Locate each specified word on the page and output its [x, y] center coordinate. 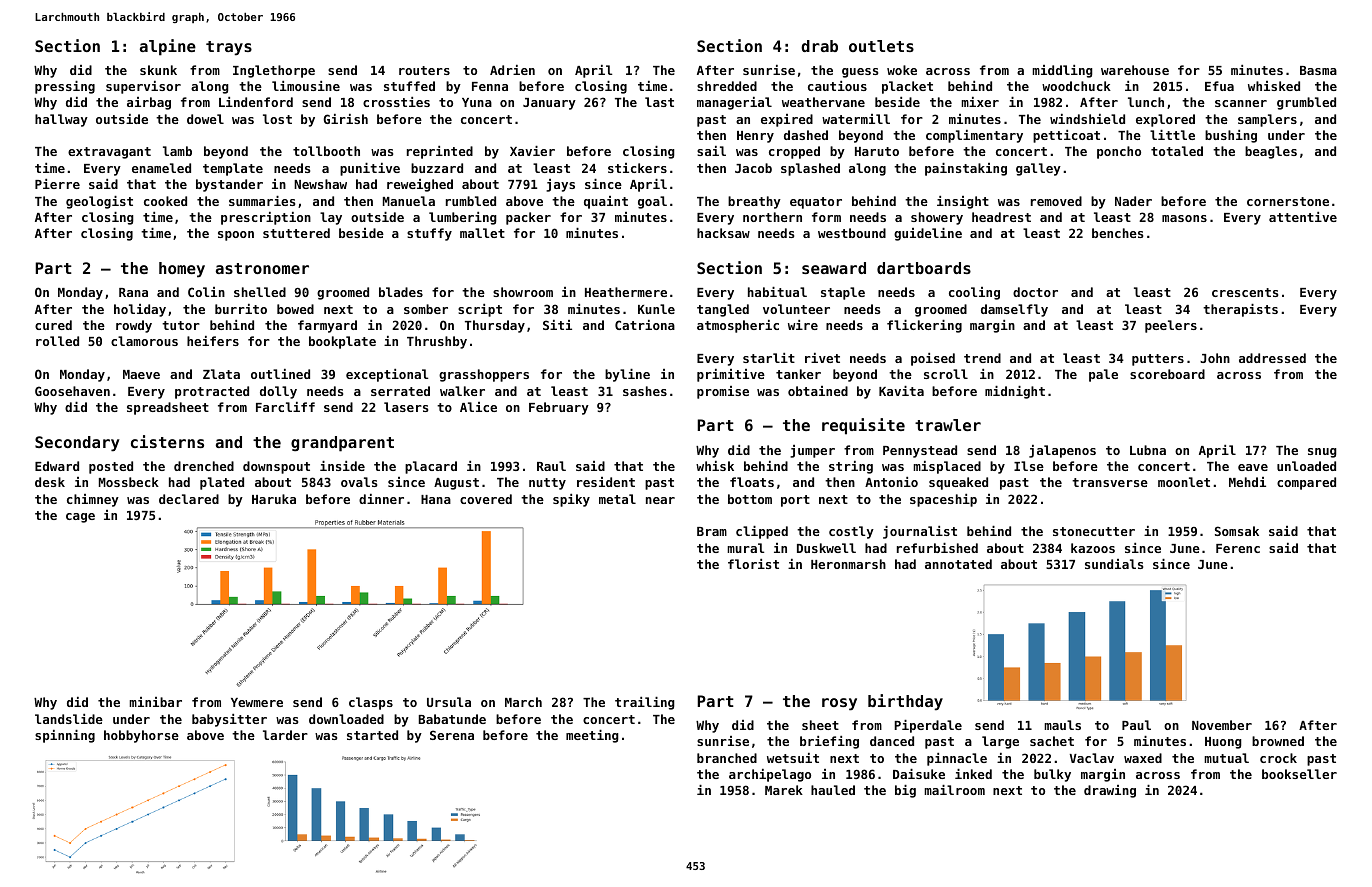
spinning [65, 736]
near [660, 500]
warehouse [1135, 70]
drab [819, 46]
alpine [168, 47]
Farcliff [285, 407]
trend [982, 358]
